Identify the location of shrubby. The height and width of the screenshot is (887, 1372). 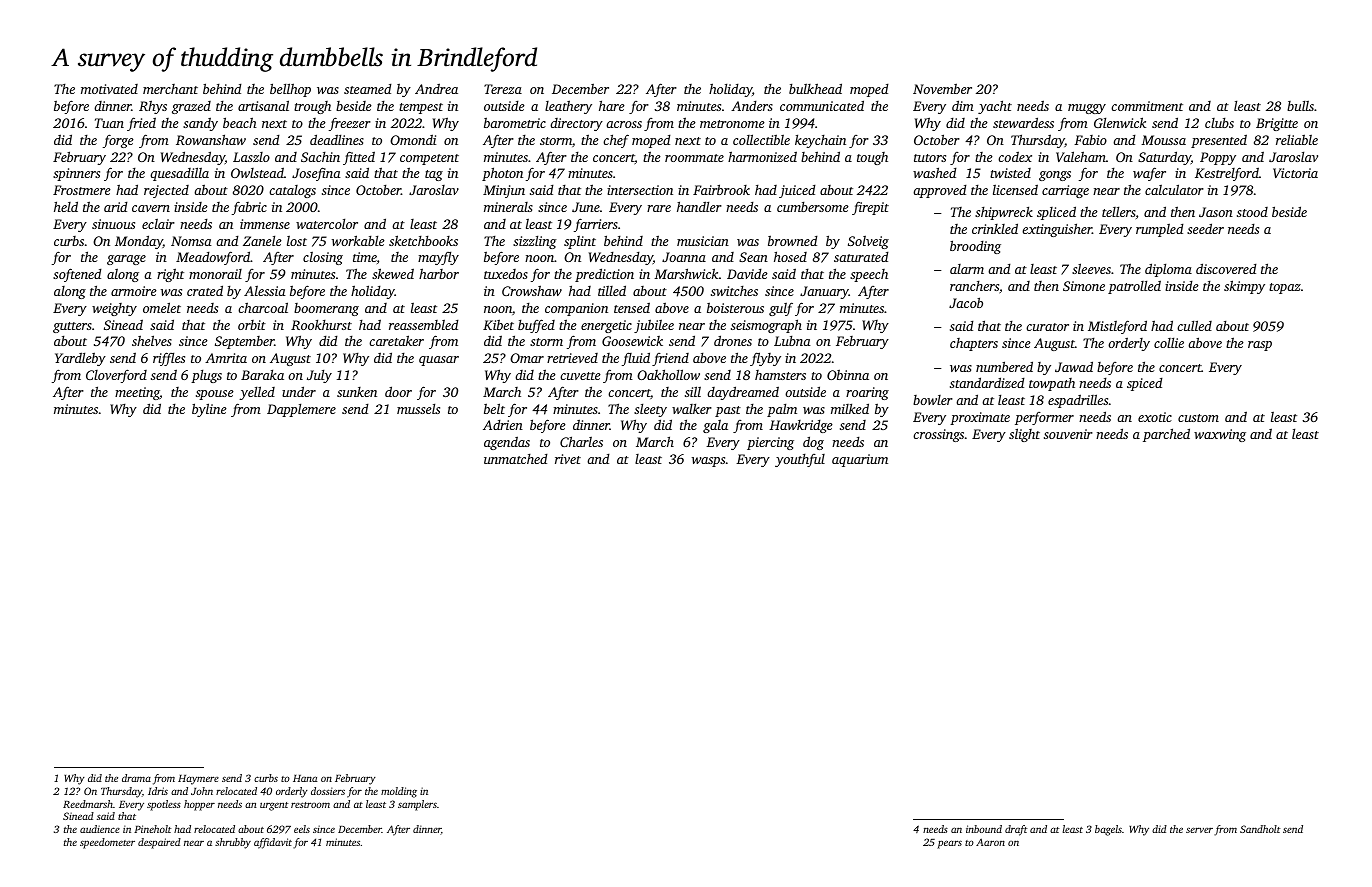
(233, 843).
